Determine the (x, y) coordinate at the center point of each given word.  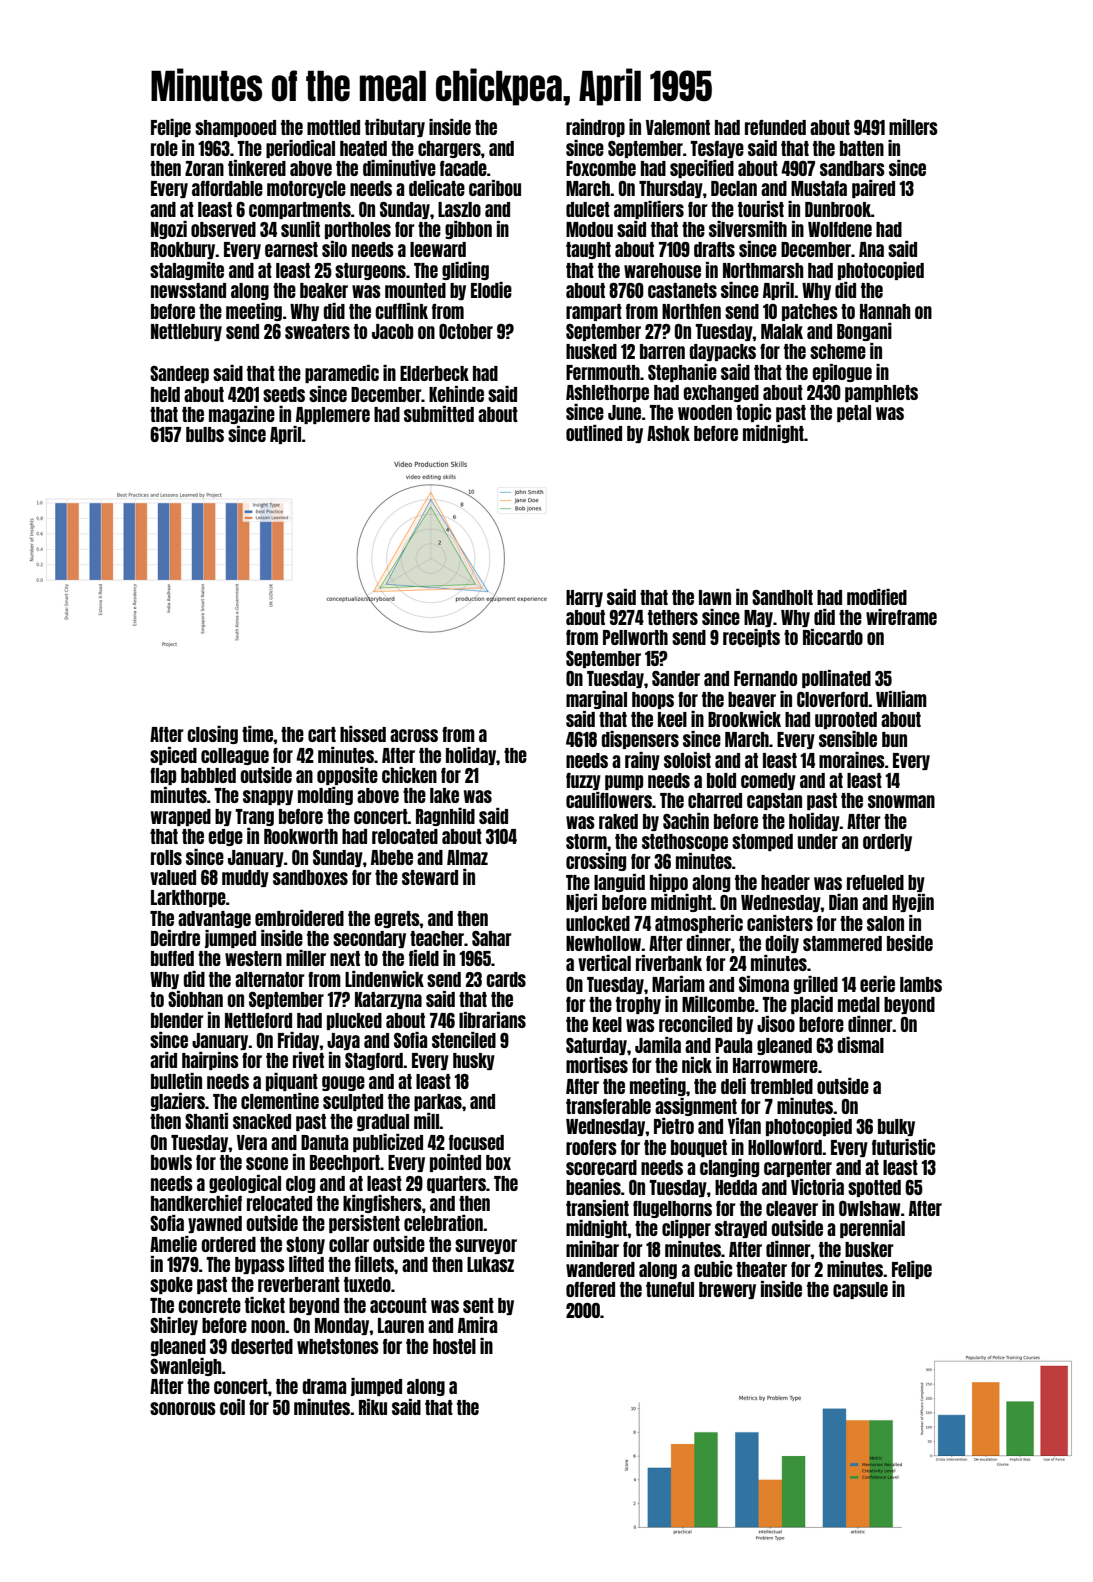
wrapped (181, 817)
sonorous (183, 1408)
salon (885, 923)
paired (873, 189)
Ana (871, 249)
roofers (591, 1147)
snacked (262, 1121)
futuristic (903, 1147)
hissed (363, 734)
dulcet (588, 209)
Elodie (491, 290)
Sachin (686, 821)
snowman (901, 801)
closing (212, 735)
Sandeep (179, 374)
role (164, 148)
